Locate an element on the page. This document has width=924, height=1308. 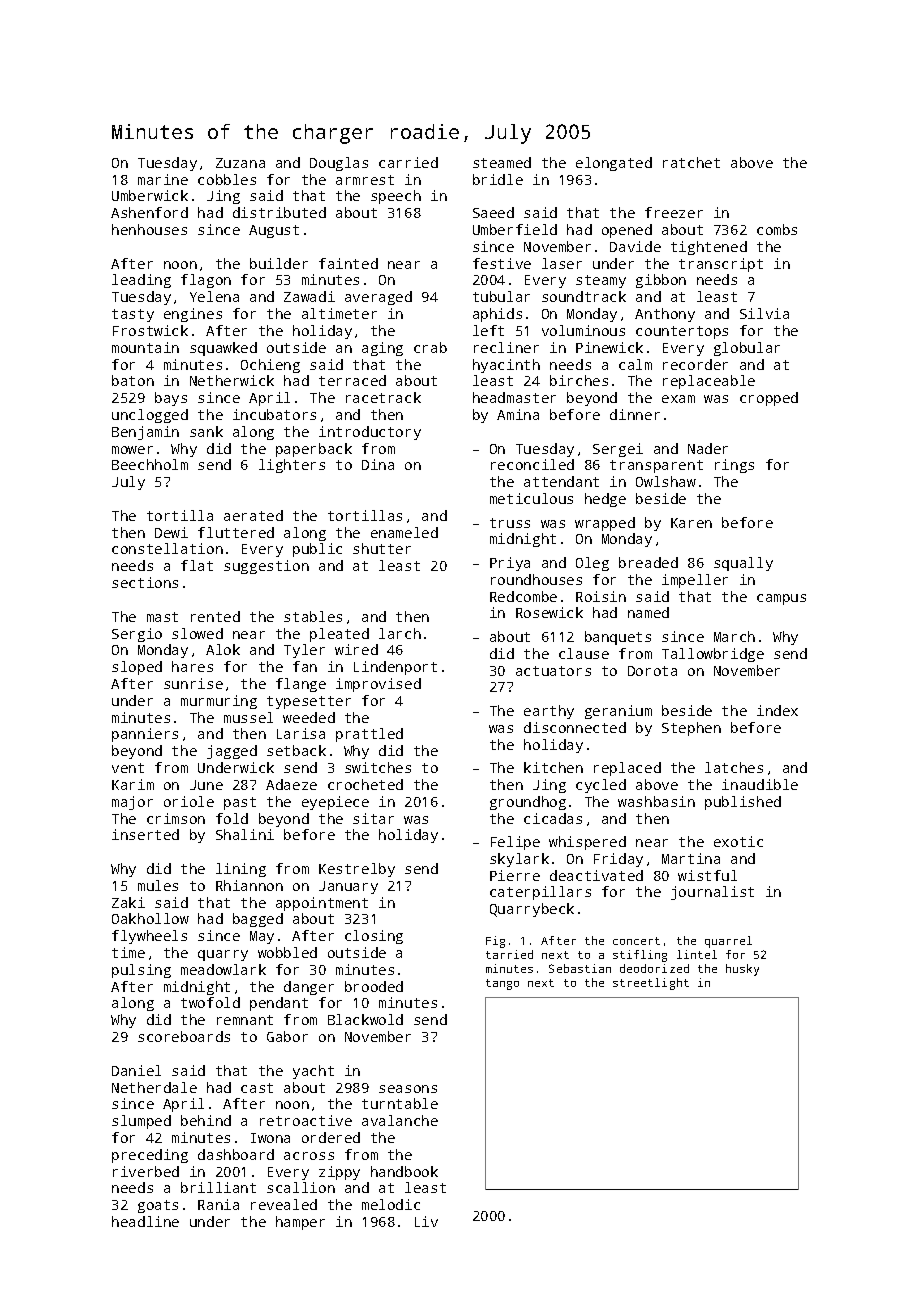
panniers is located at coordinates (145, 735).
